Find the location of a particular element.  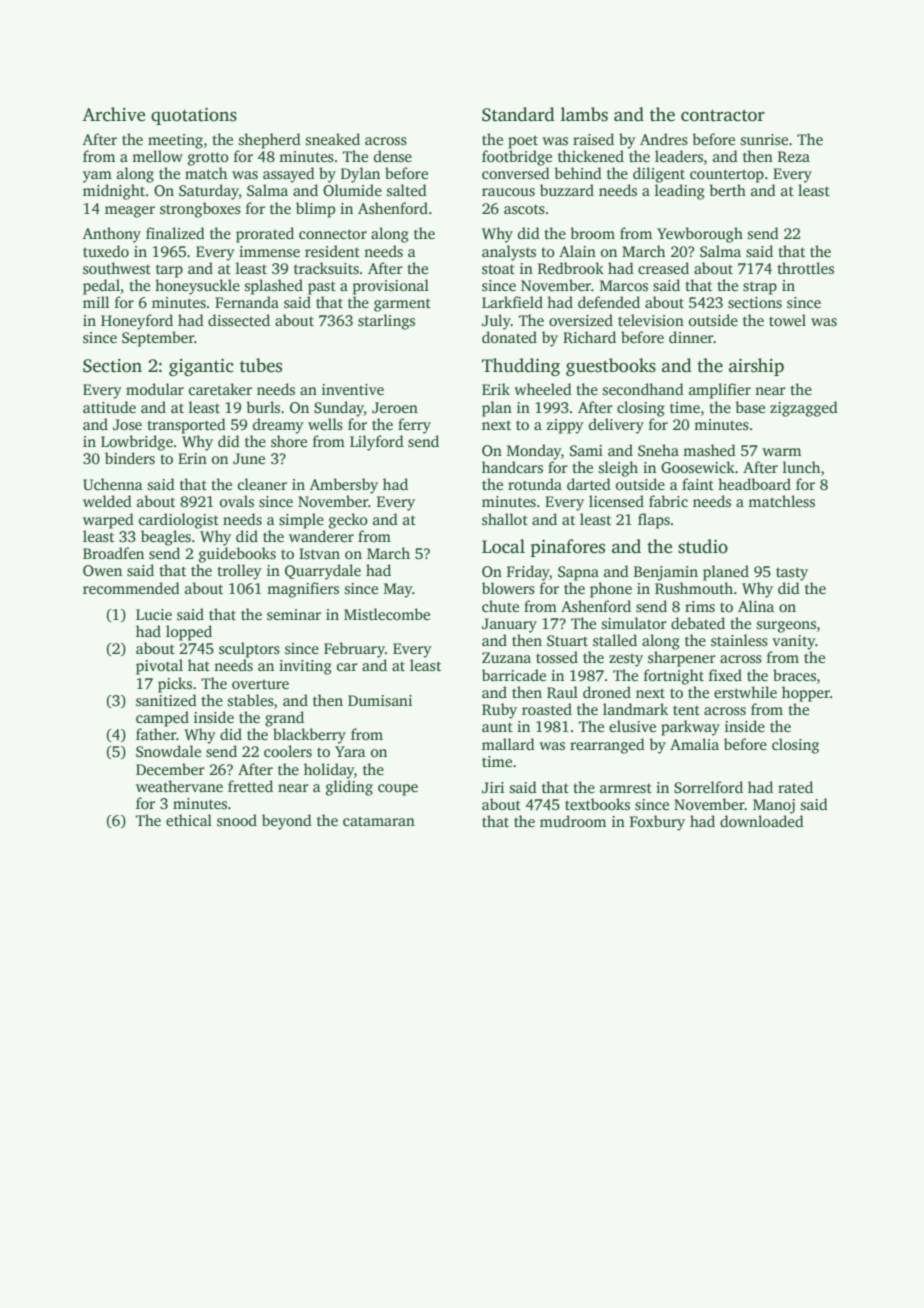

weathervane is located at coordinates (179, 786).
